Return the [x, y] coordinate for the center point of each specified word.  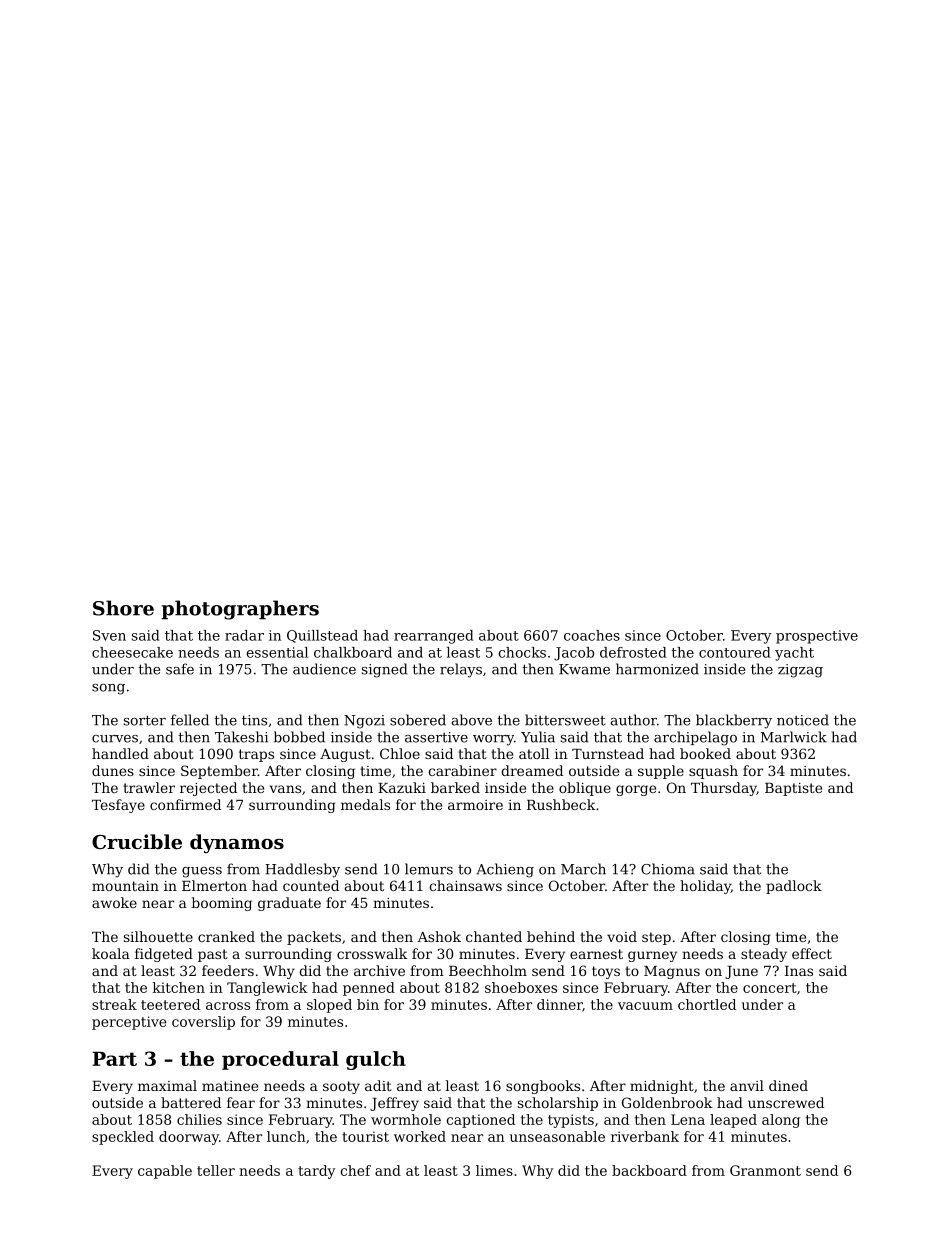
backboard [649, 1170]
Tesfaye [118, 806]
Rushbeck [561, 804]
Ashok [439, 936]
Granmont [765, 1170]
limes [494, 1170]
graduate [289, 904]
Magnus [672, 972]
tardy [316, 1172]
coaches [592, 635]
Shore [123, 608]
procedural [280, 1060]
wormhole [406, 1119]
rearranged [434, 637]
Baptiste [793, 789]
